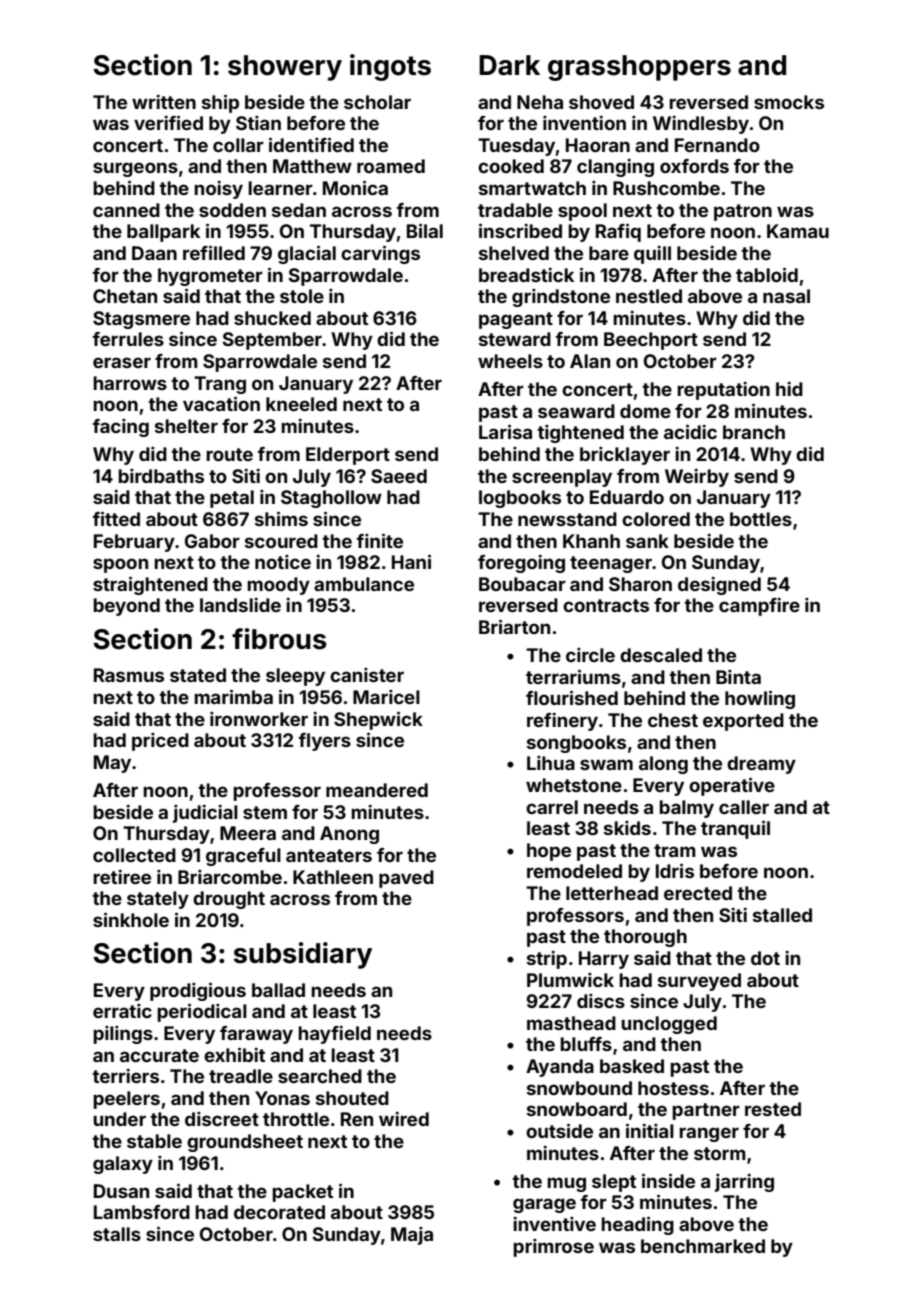  Describe the element at coordinates (120, 565) in the screenshot. I see `spoon` at that location.
